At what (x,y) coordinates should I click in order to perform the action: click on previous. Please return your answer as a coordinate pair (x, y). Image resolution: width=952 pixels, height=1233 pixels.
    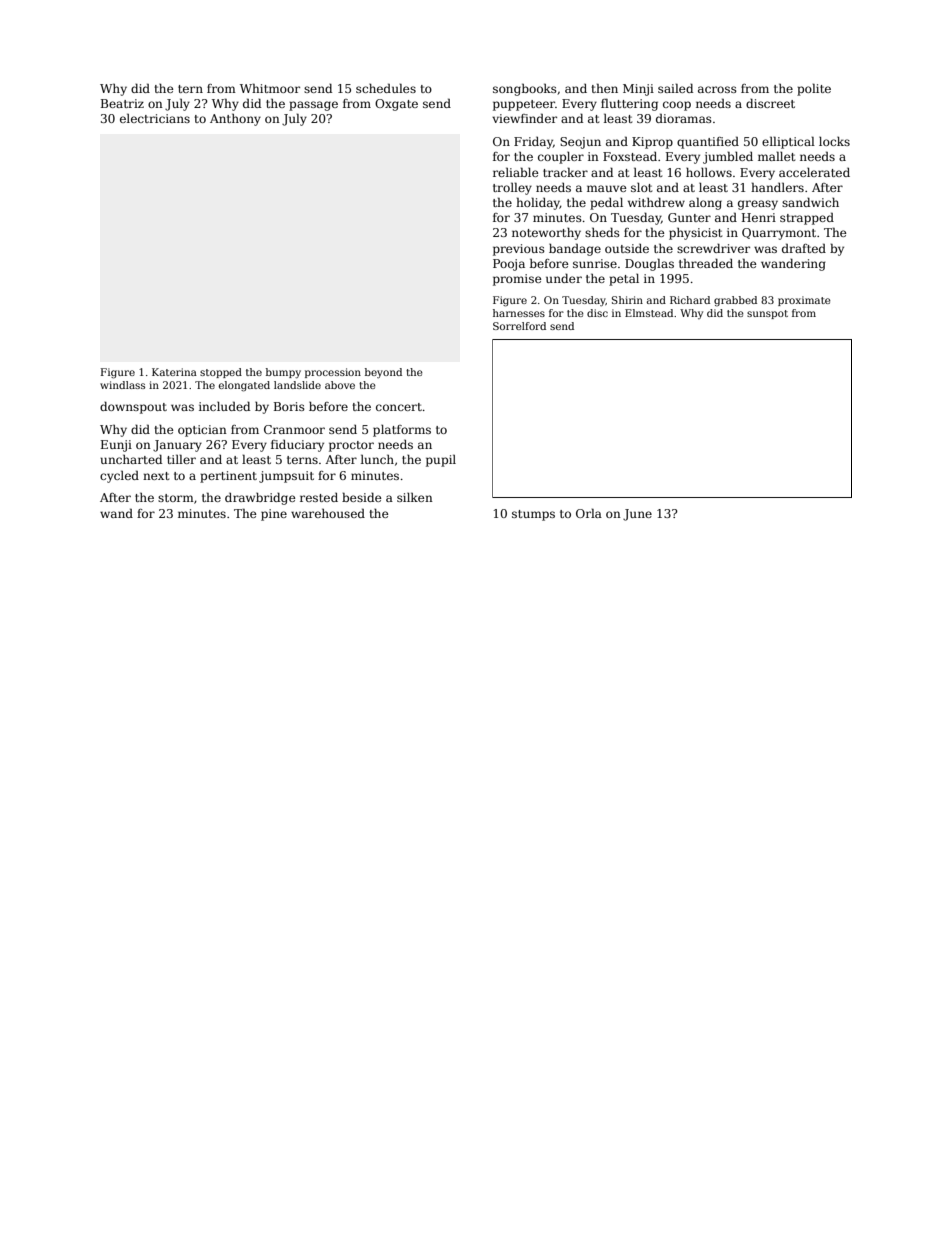
    Looking at the image, I should click on (519, 250).
